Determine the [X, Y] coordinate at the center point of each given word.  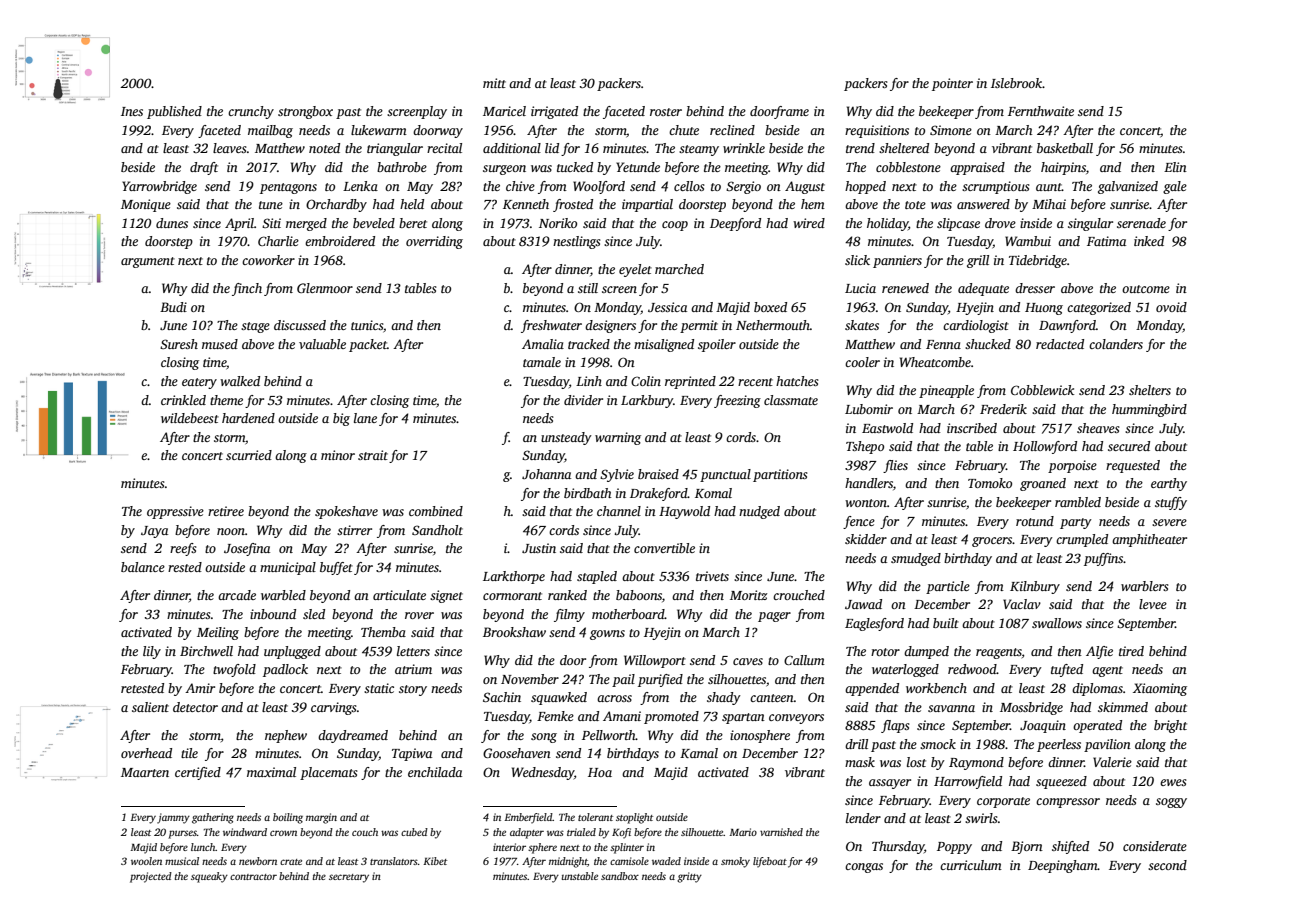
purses [182, 834]
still [588, 288]
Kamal [699, 753]
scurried [249, 455]
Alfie [1099, 652]
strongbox [305, 112]
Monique [146, 205]
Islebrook [1016, 83]
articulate [399, 595]
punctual [725, 475]
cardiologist [976, 326]
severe [1169, 522]
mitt [494, 83]
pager [774, 617]
